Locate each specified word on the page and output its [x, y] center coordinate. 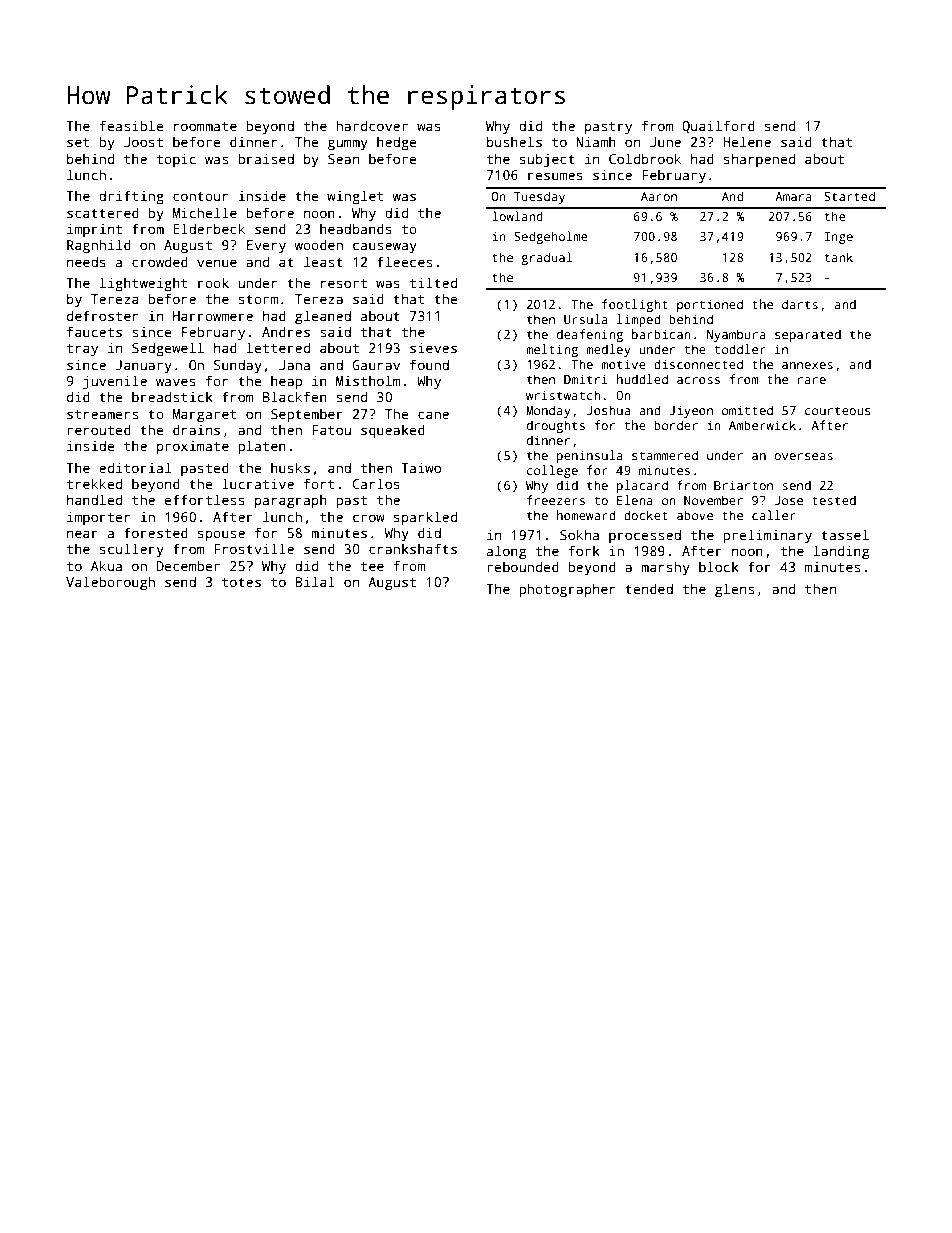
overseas [803, 456]
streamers [102, 414]
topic [176, 160]
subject [547, 160]
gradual [546, 258]
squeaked [393, 431]
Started [849, 196]
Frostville [254, 548]
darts [800, 304]
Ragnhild [99, 246]
